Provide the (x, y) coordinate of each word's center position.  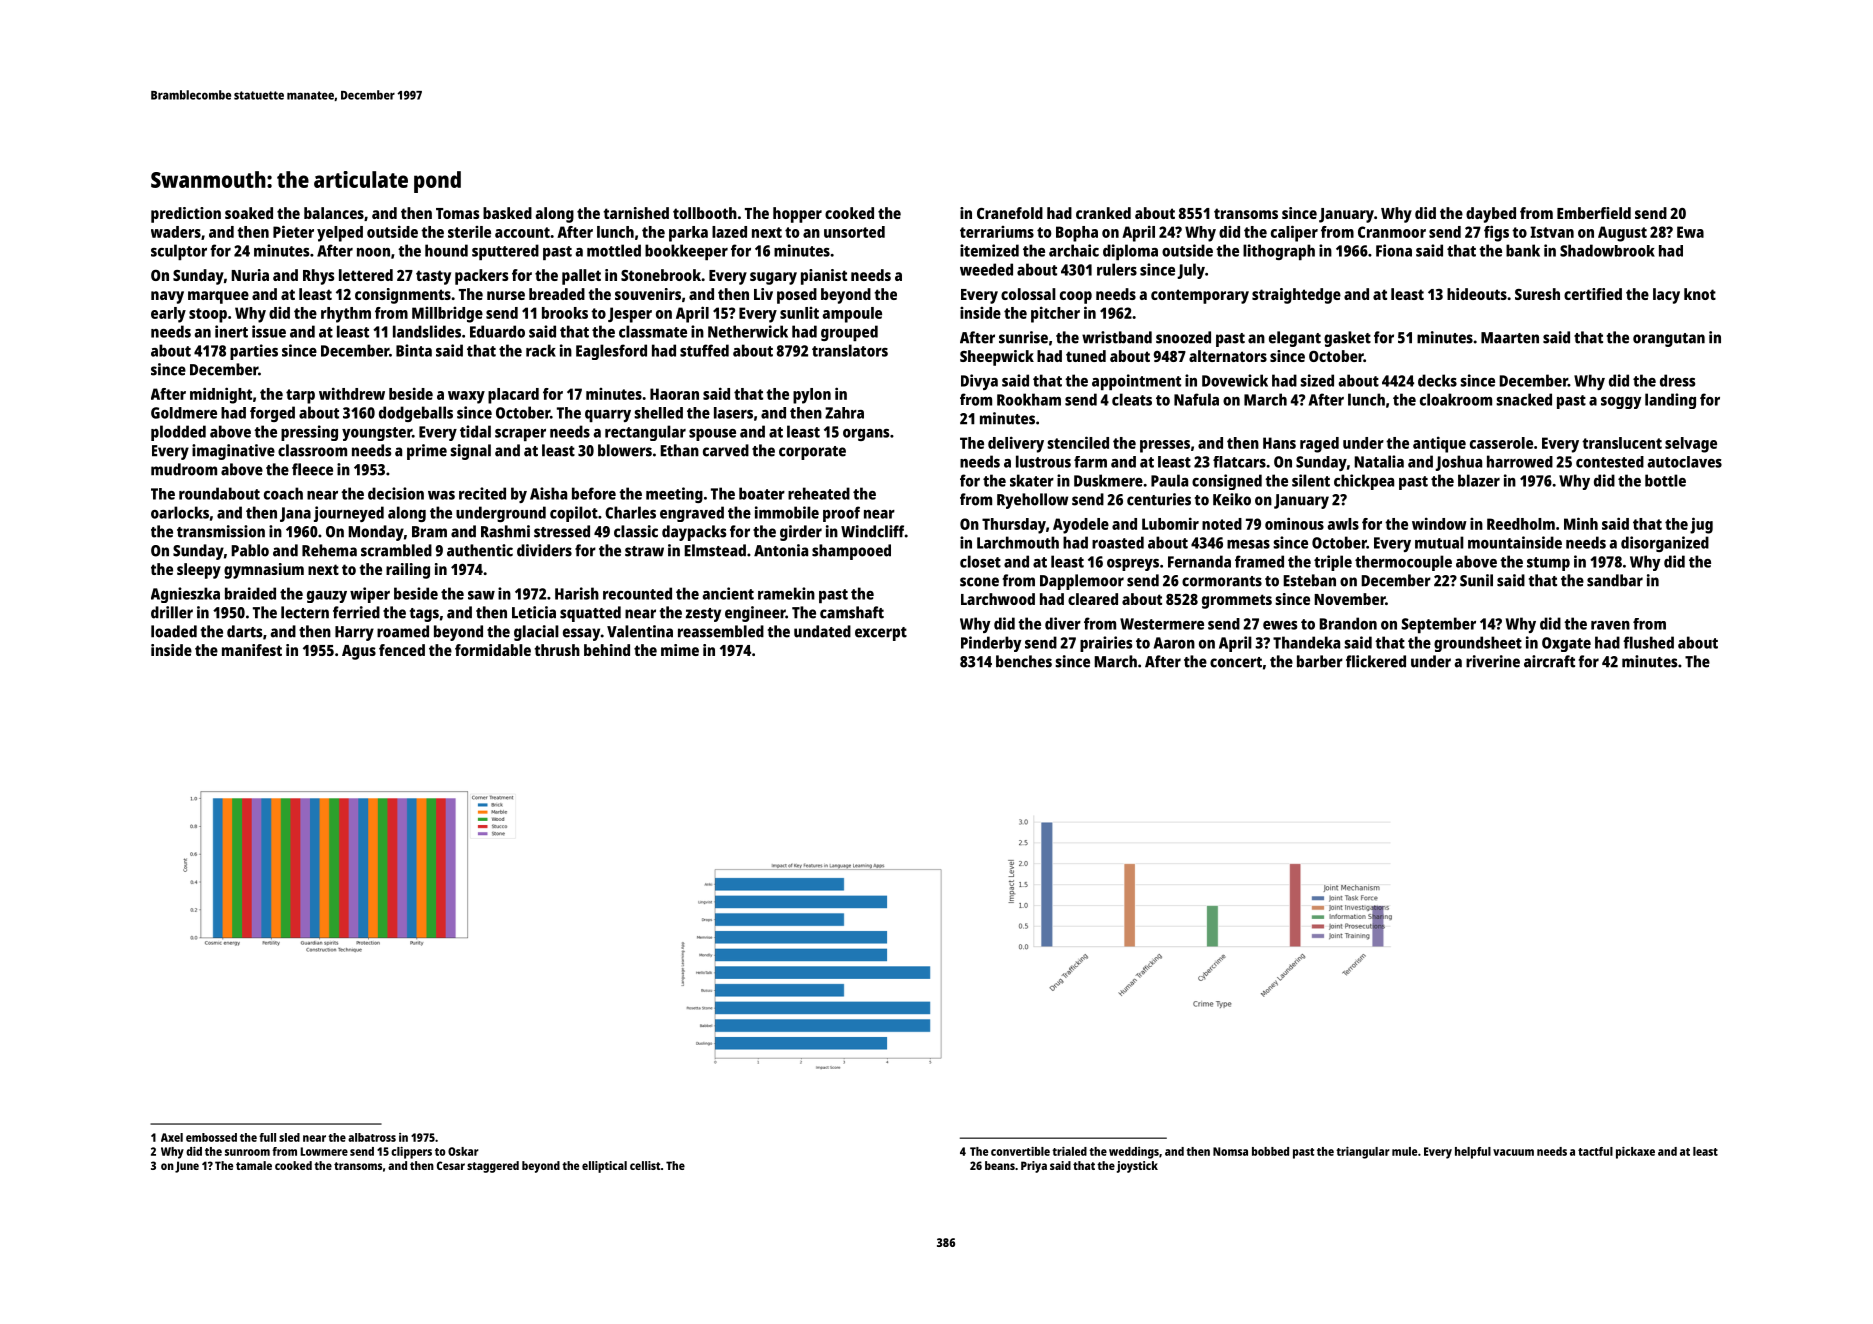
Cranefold (1010, 213)
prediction (186, 215)
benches (1024, 661)
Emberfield (1594, 213)
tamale (254, 1165)
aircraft (1549, 661)
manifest (252, 650)
